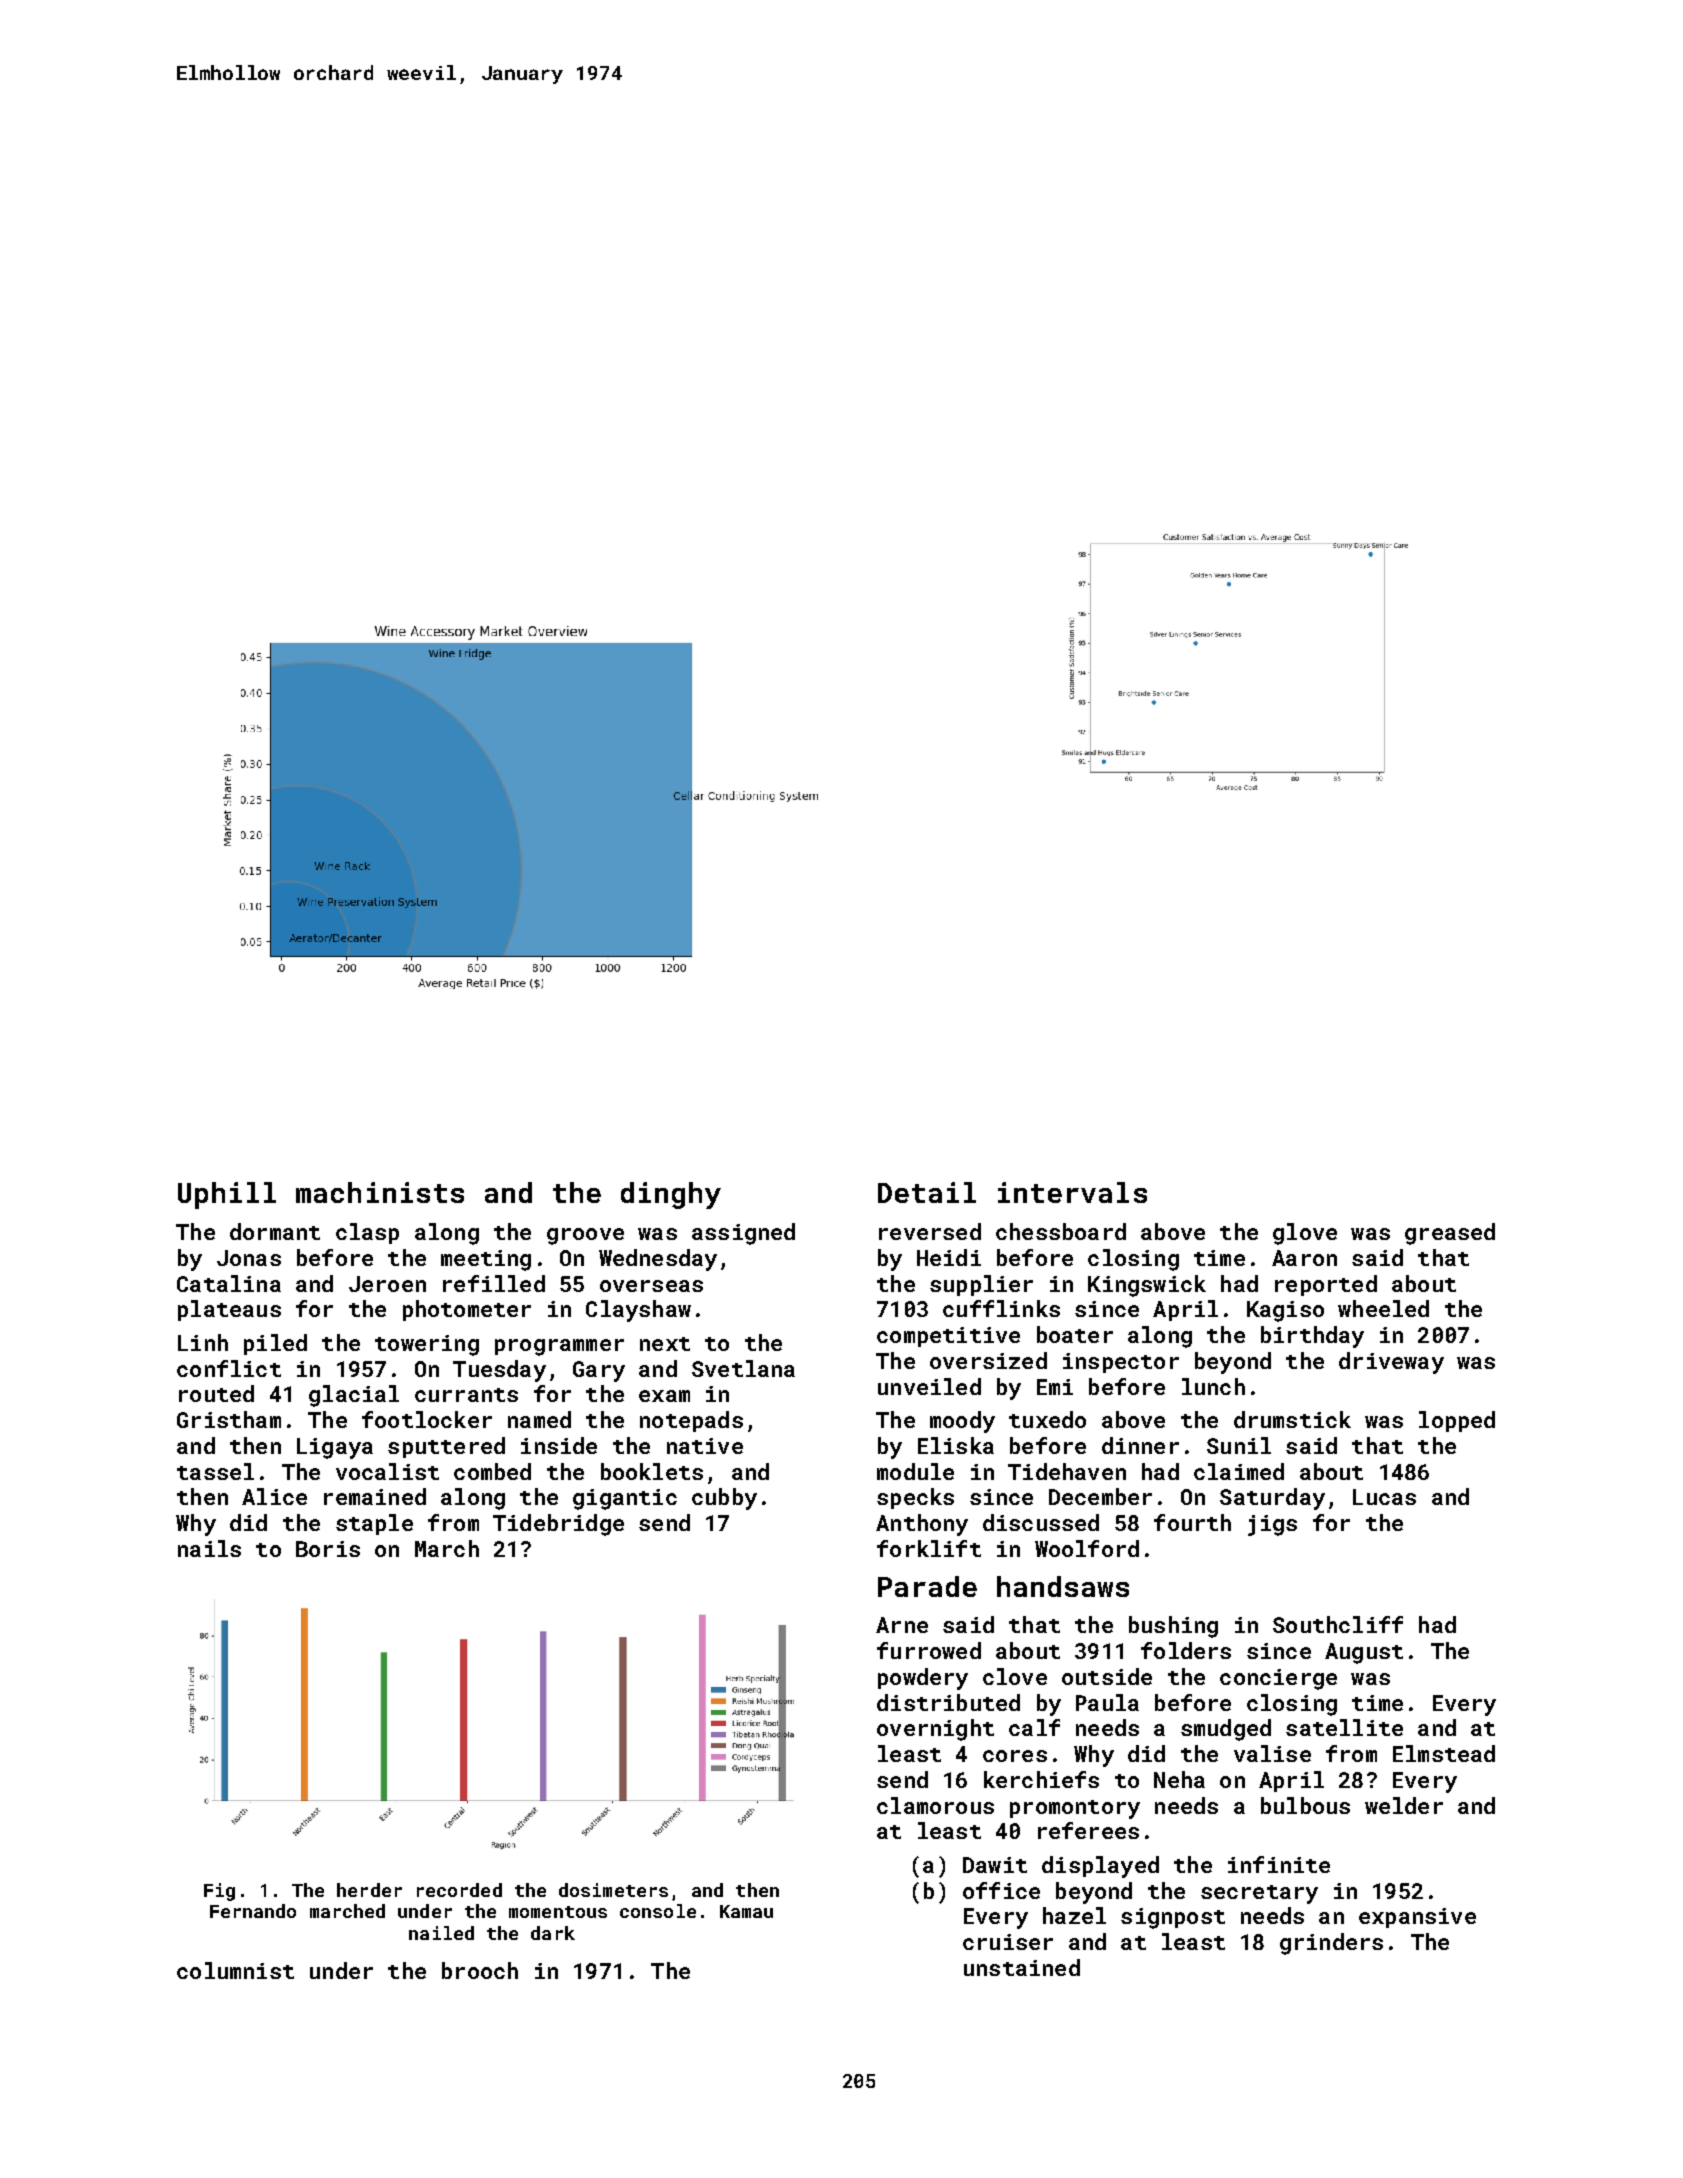 This screenshot has width=1683, height=2178. What do you see at coordinates (1072, 1192) in the screenshot?
I see `intervals` at bounding box center [1072, 1192].
